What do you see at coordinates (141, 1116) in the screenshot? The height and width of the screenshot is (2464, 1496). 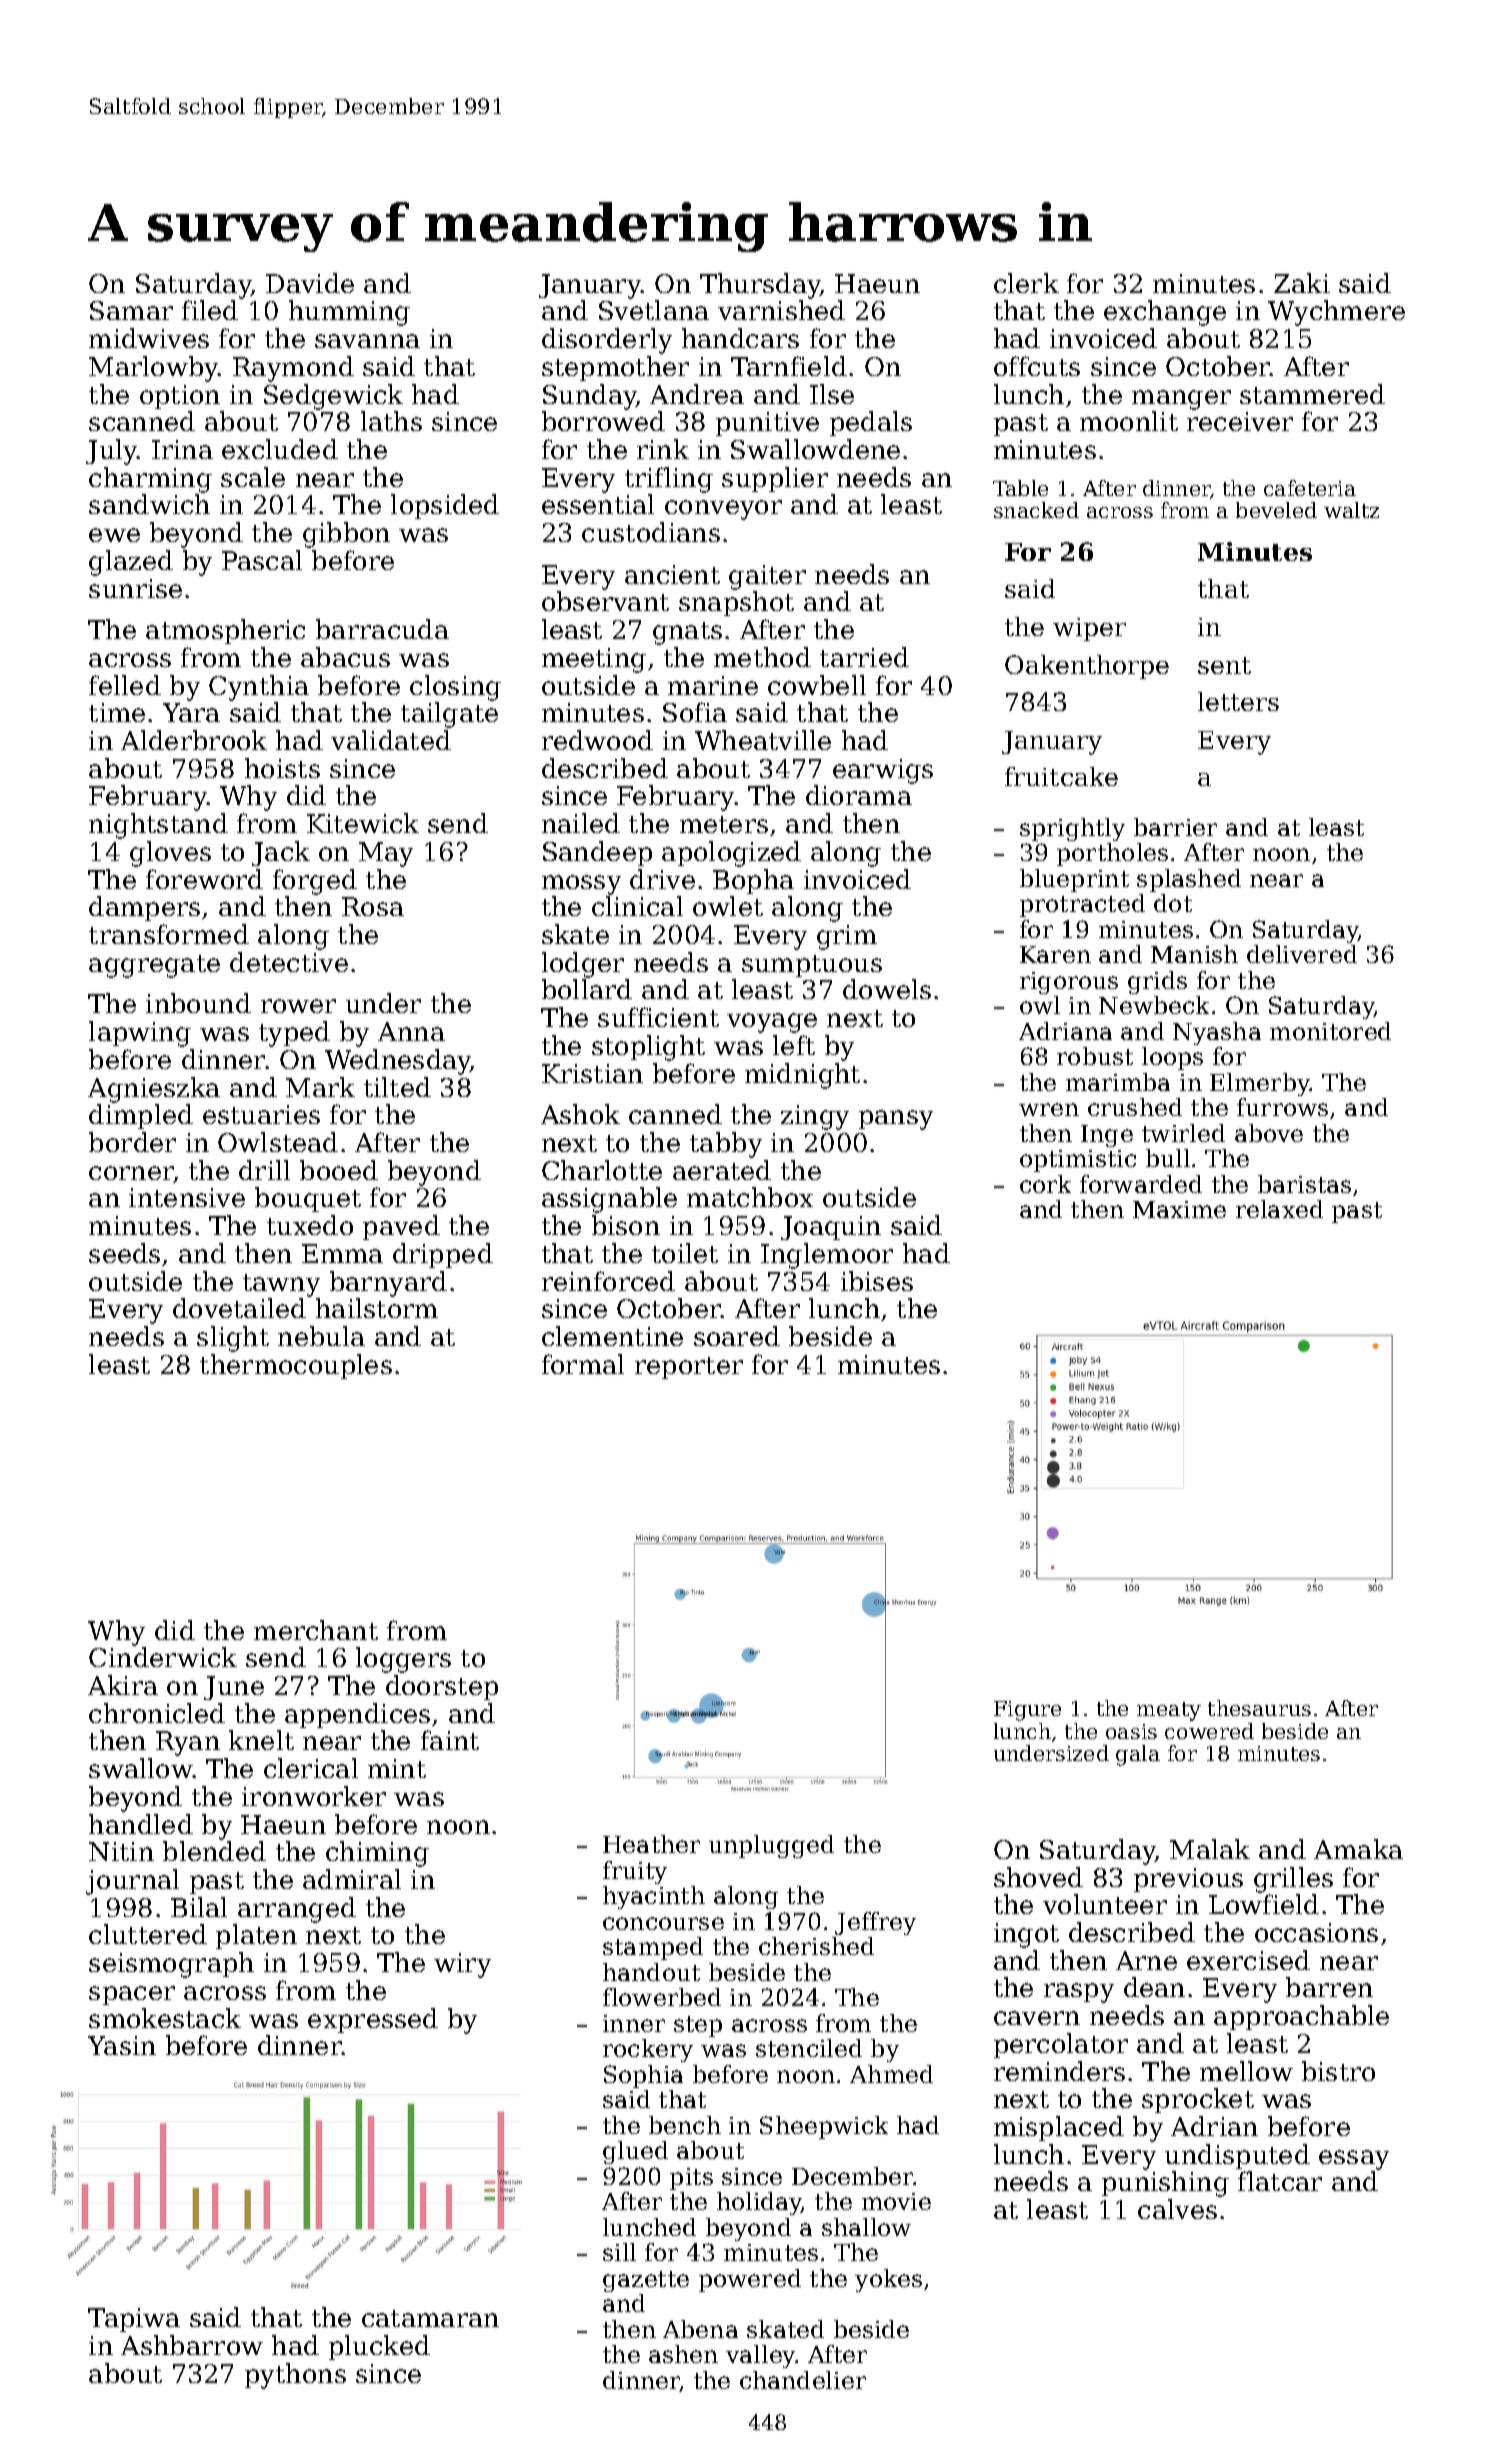 I see `dimpled` at bounding box center [141, 1116].
